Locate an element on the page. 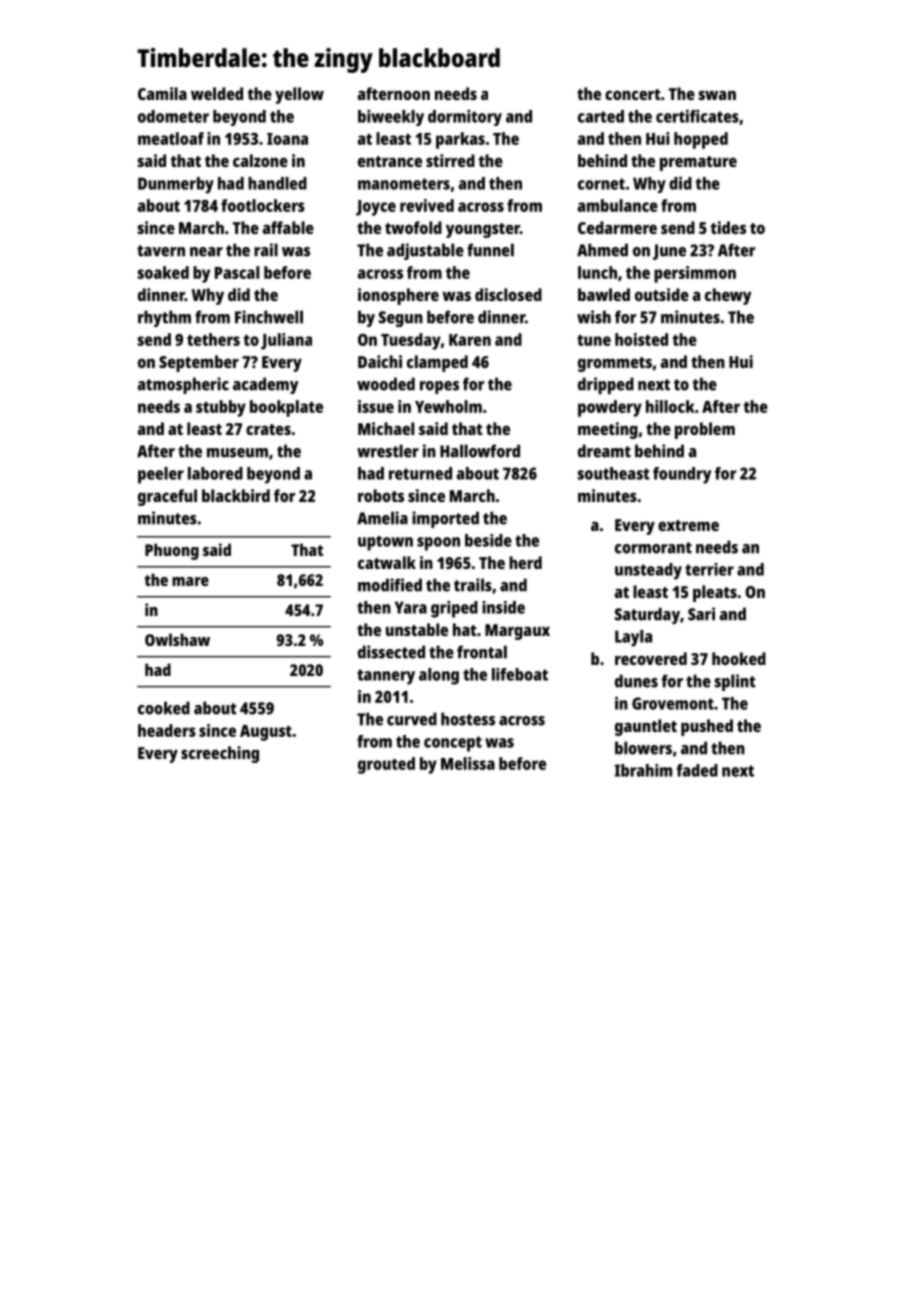 Image resolution: width=908 pixels, height=1316 pixels. faded is located at coordinates (697, 770).
